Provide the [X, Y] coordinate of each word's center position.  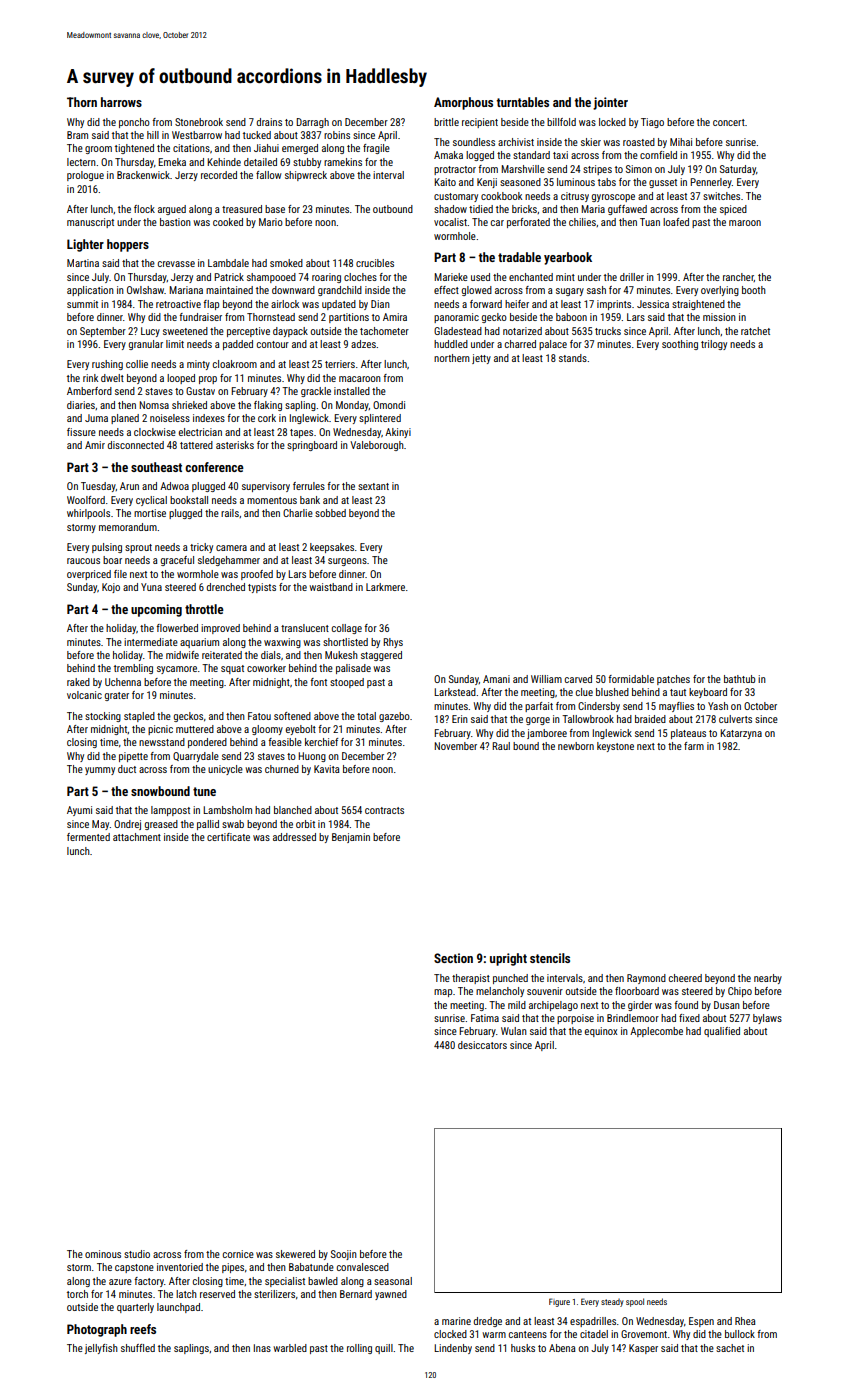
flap [211, 305]
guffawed [627, 210]
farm [694, 746]
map [443, 993]
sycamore [177, 670]
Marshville [523, 169]
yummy [100, 771]
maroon [745, 223]
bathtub [739, 679]
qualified [722, 1032]
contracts [384, 810]
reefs [143, 1329]
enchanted [531, 277]
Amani [496, 679]
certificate [228, 837]
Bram [77, 135]
